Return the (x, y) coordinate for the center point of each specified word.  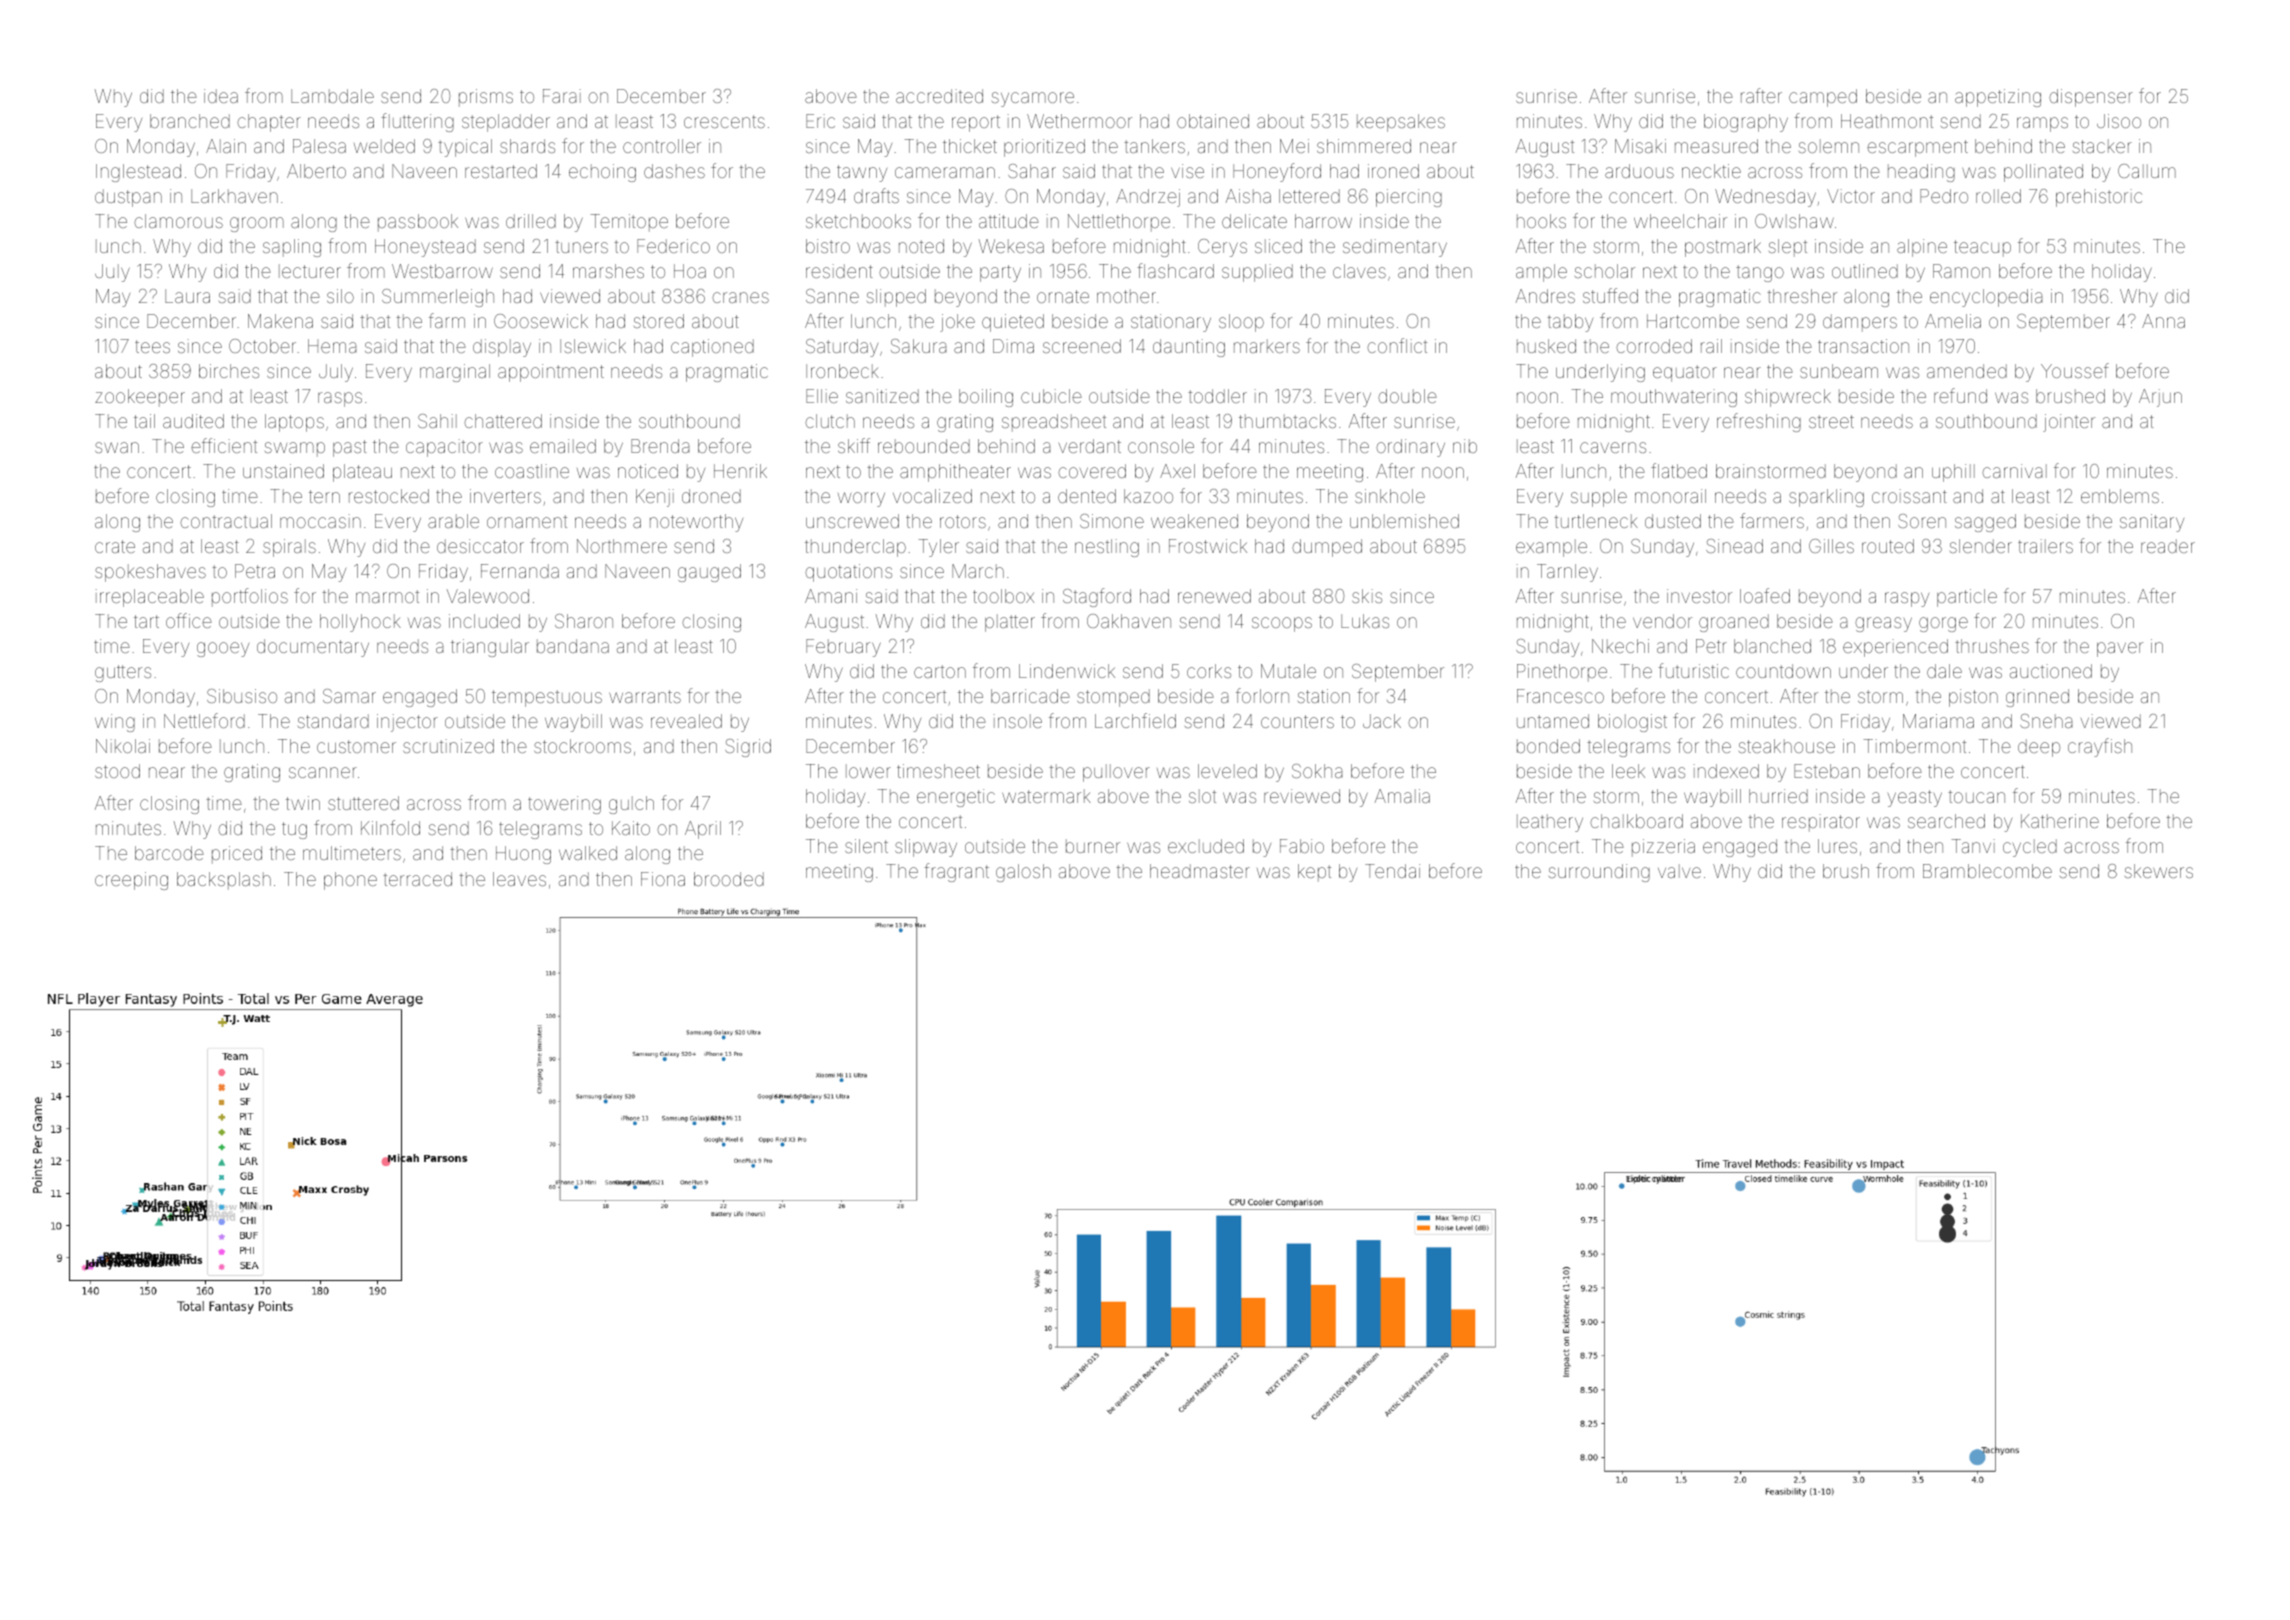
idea (221, 96)
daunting (1189, 348)
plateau (362, 473)
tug (294, 830)
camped (1823, 98)
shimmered (1364, 146)
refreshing (1759, 422)
